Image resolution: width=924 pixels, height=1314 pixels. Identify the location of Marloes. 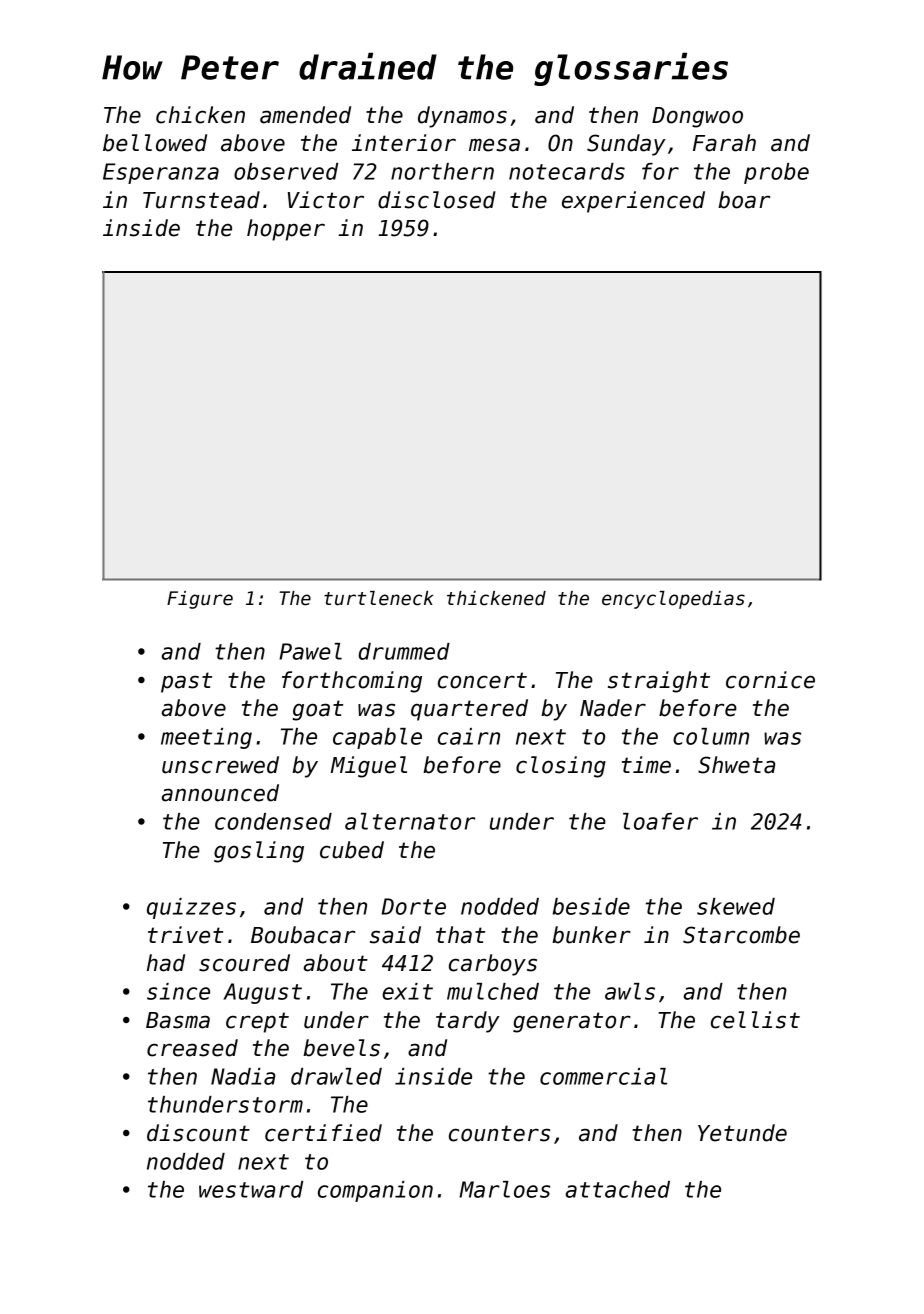
(504, 1189).
